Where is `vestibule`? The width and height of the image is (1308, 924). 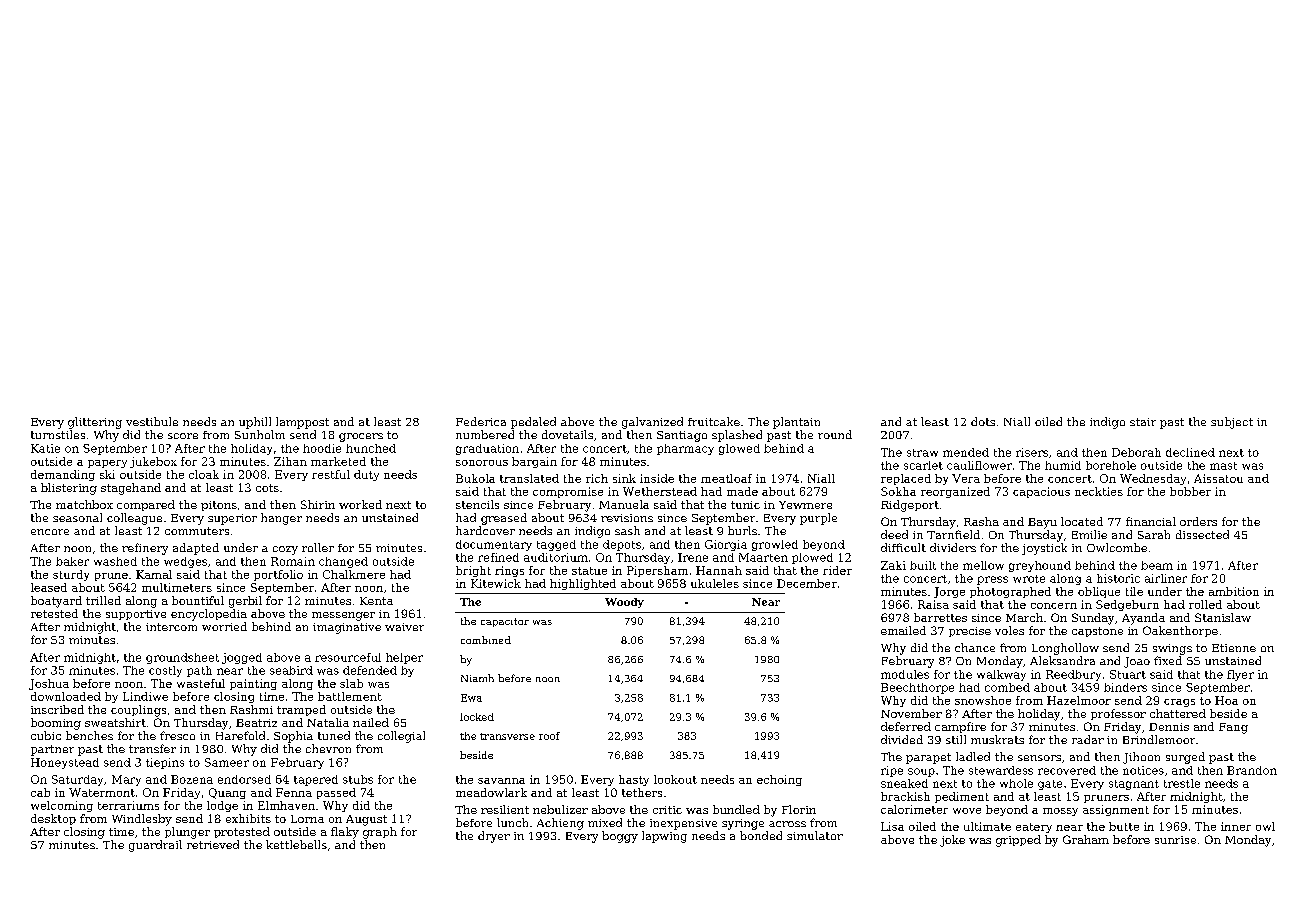
vestibule is located at coordinates (152, 421).
